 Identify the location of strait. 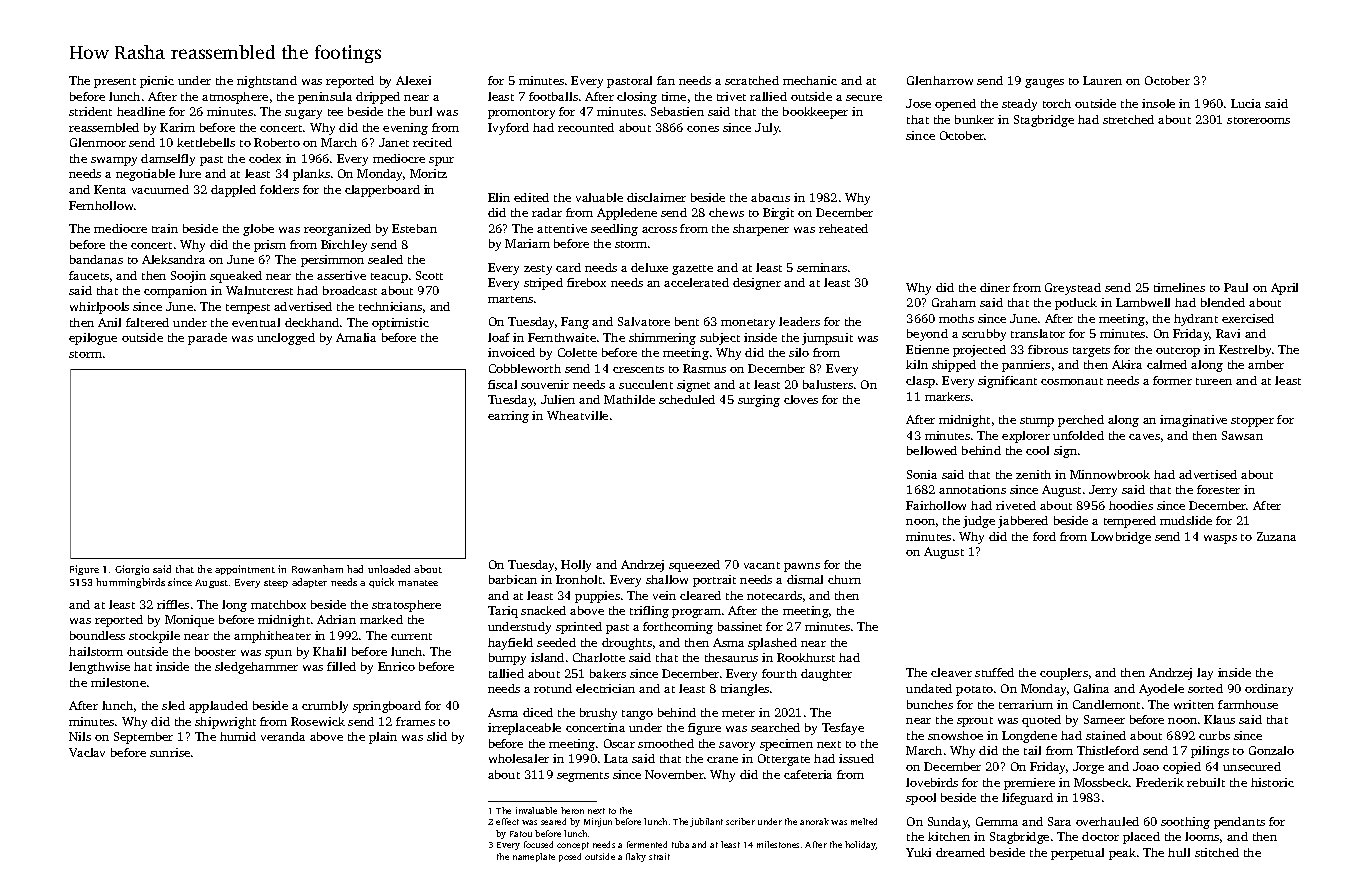
(659, 856).
